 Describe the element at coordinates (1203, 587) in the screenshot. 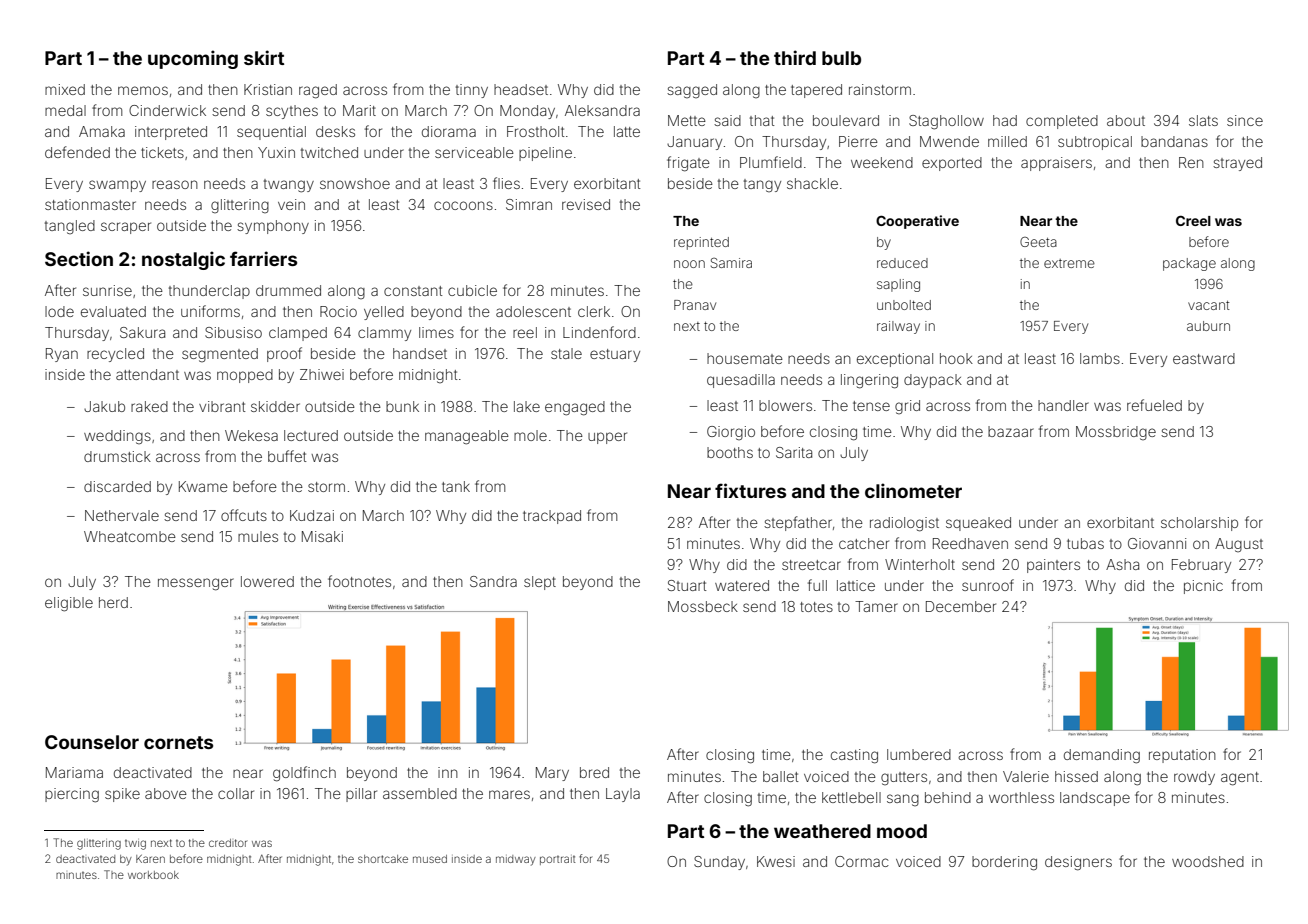

I see `picnic` at that location.
